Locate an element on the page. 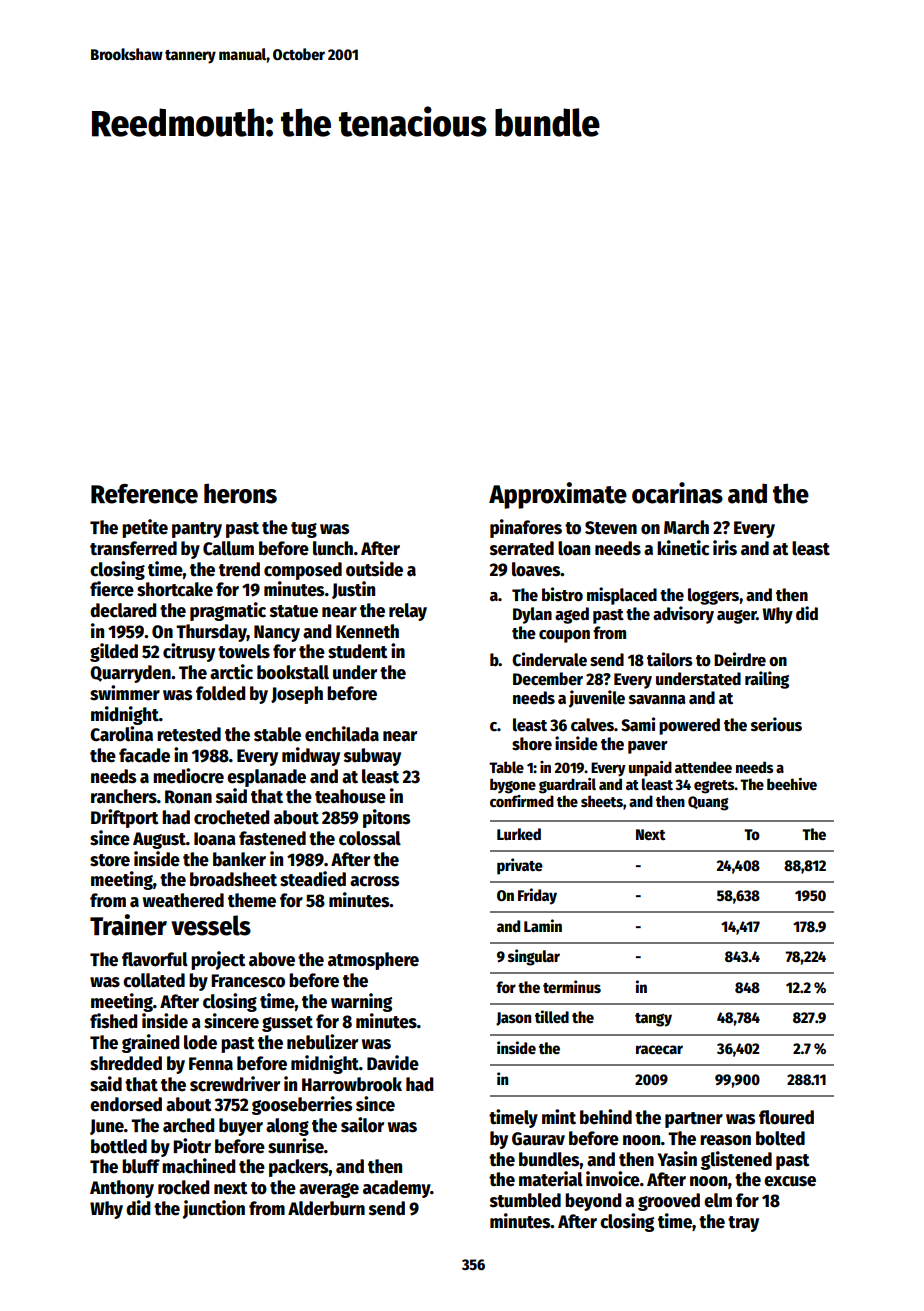 The height and width of the image is (1311, 924). egrets is located at coordinates (714, 787).
